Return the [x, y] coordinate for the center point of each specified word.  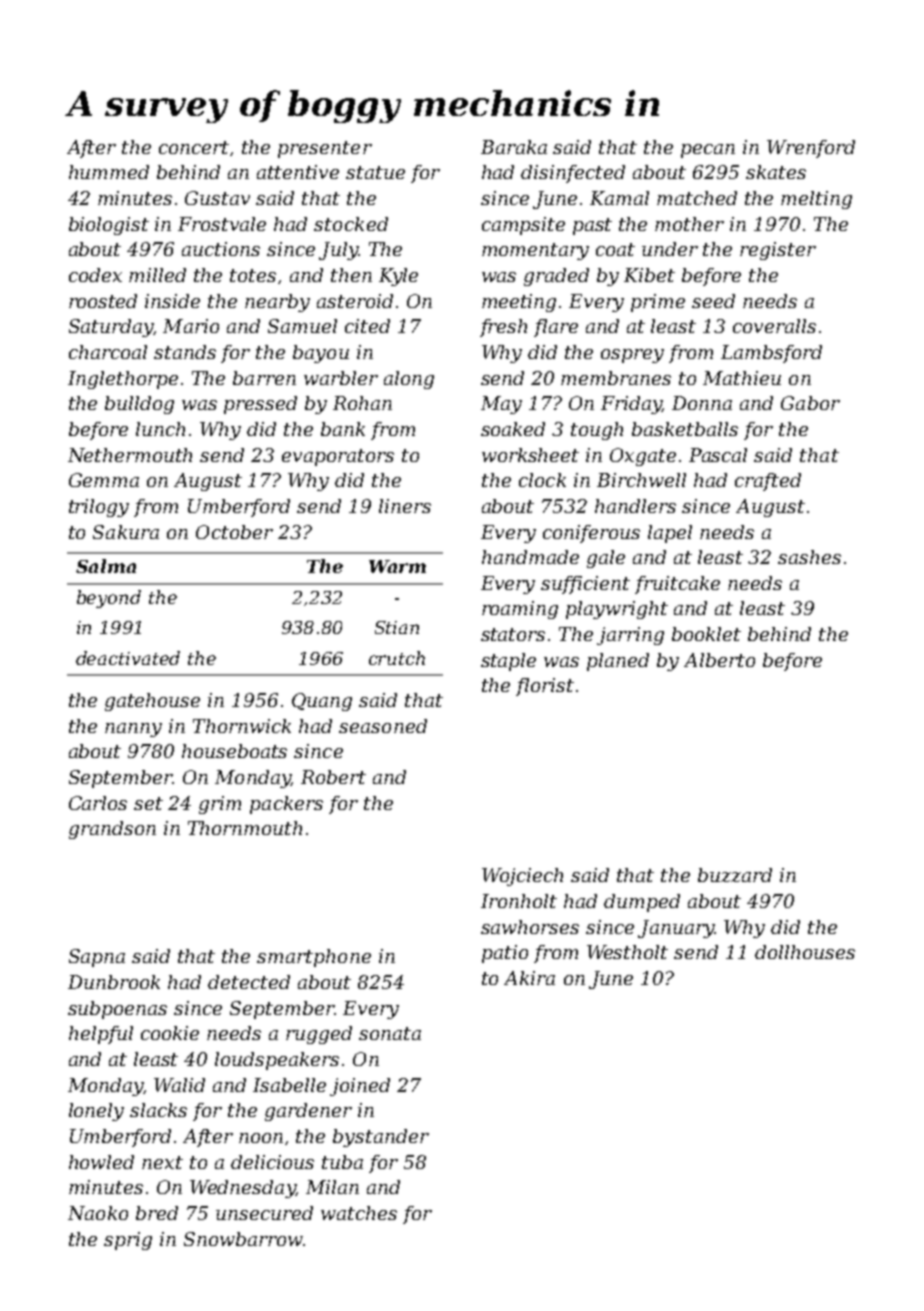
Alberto [719, 660]
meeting [519, 303]
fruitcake [677, 585]
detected [249, 982]
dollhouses [805, 952]
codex [95, 275]
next [162, 1162]
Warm [397, 566]
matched [697, 198]
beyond [109, 599]
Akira [529, 978]
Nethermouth [130, 455]
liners [405, 506]
